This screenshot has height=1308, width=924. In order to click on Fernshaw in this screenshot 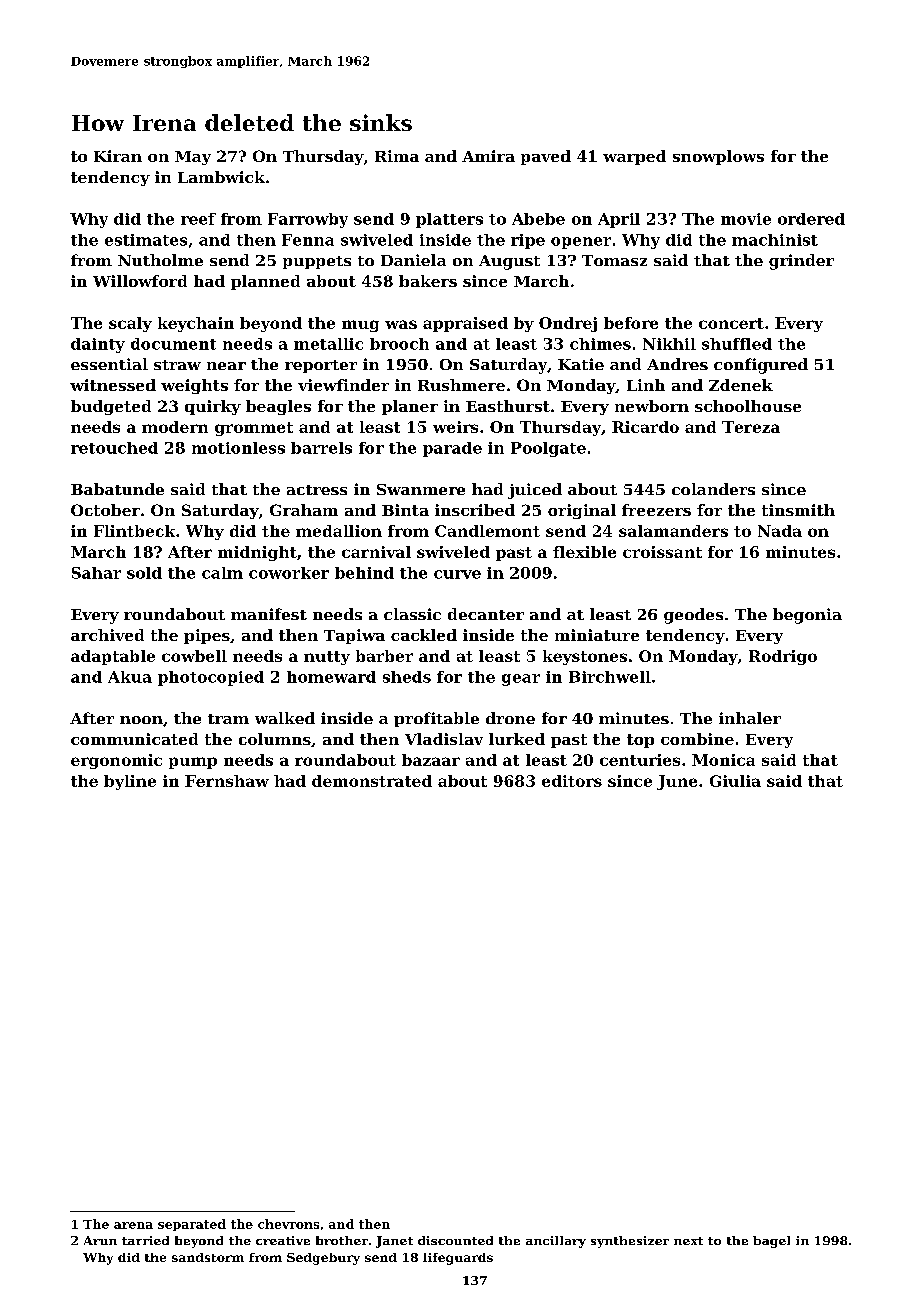, I will do `click(227, 781)`.
